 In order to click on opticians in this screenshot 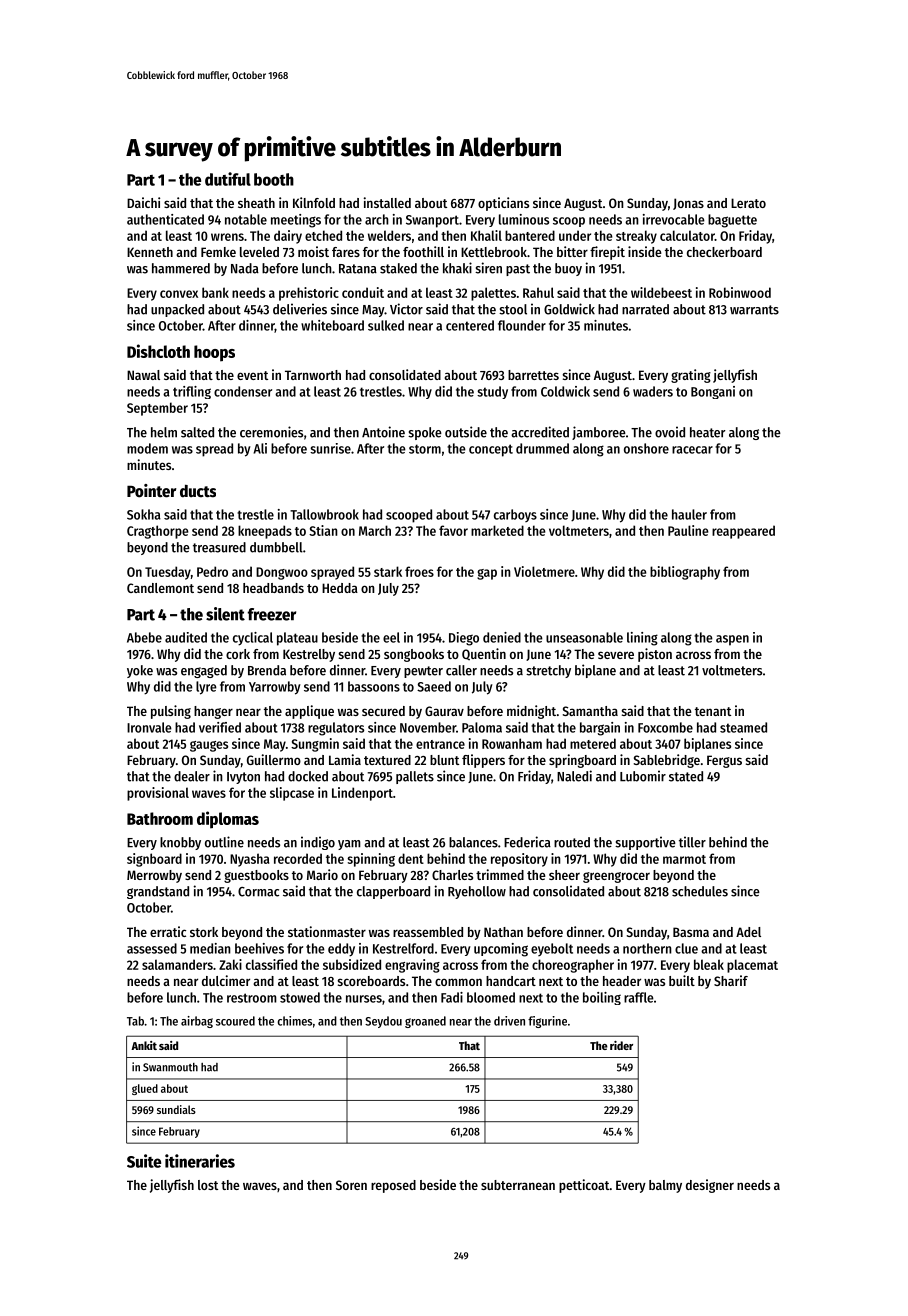, I will do `click(503, 204)`.
